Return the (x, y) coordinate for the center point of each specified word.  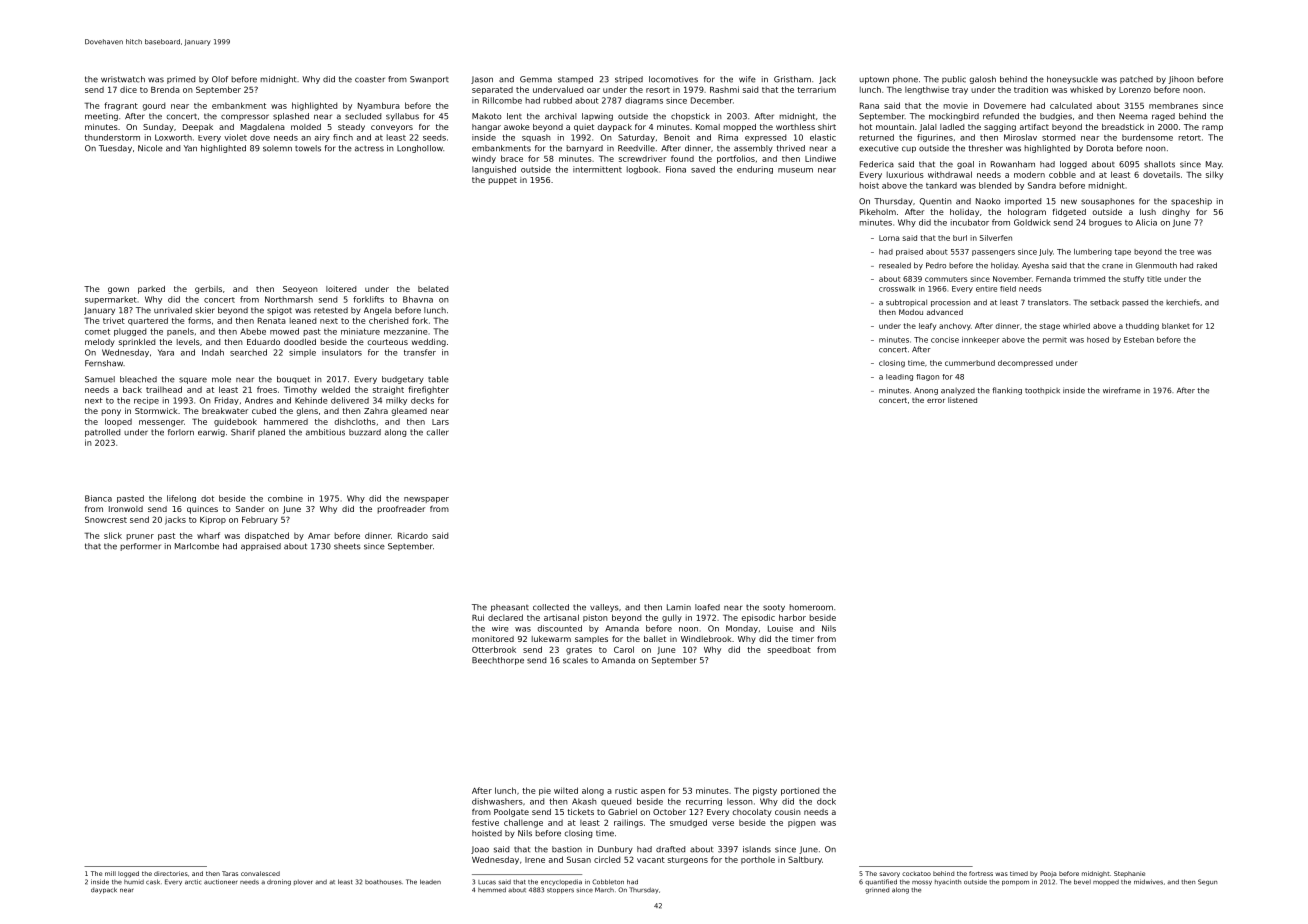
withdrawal (950, 174)
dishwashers (497, 801)
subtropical (906, 303)
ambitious (325, 432)
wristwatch (123, 79)
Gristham (792, 79)
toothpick (1042, 391)
